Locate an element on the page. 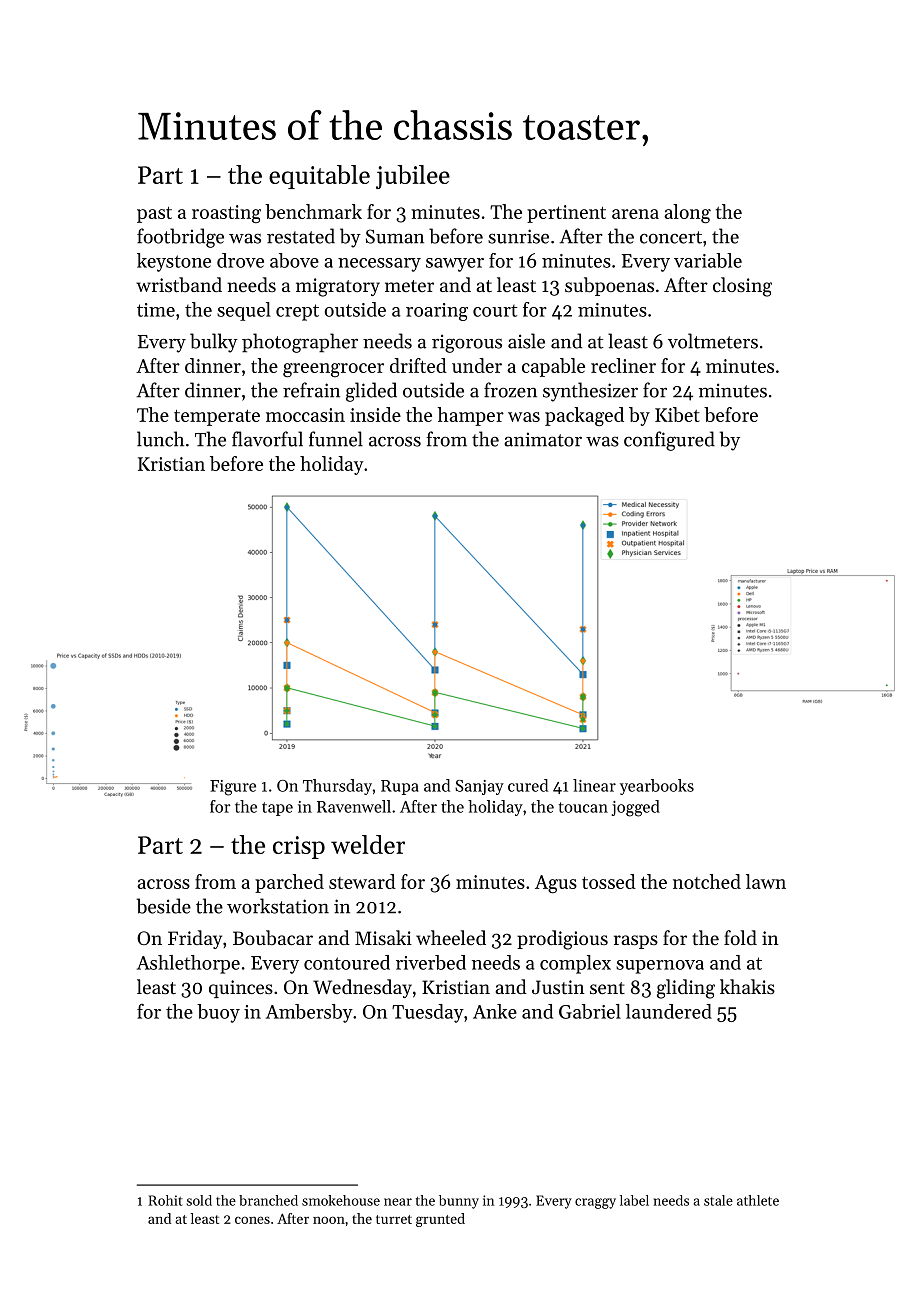 The image size is (924, 1311). wheeled is located at coordinates (451, 937).
